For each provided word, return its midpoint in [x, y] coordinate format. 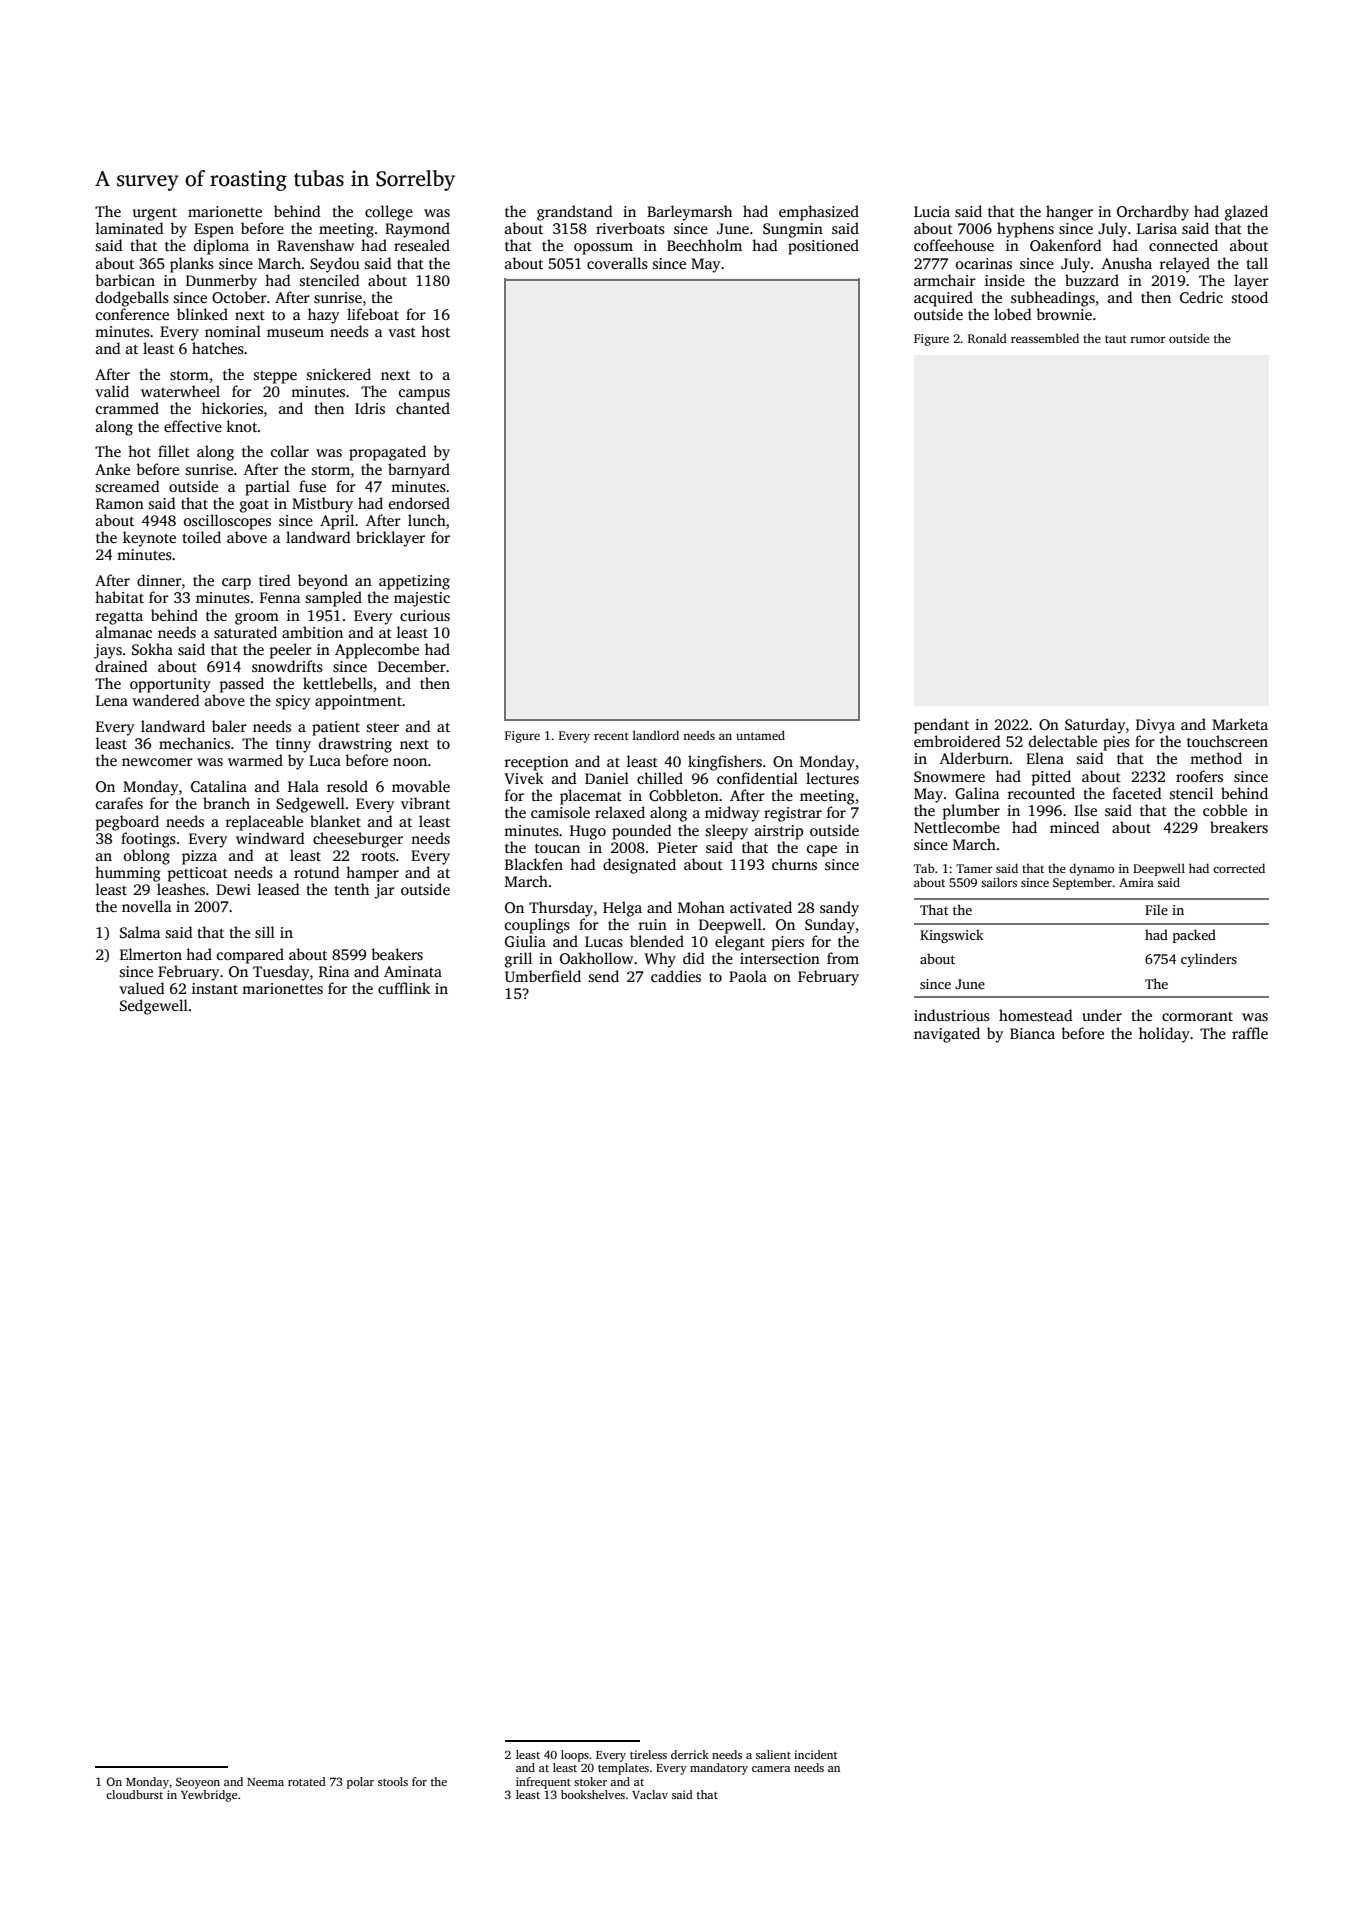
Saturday [1095, 726]
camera [771, 1769]
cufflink [404, 988]
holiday [1164, 1035]
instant [215, 988]
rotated [307, 1781]
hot [139, 451]
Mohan [701, 907]
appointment [358, 702]
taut [1116, 339]
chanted [423, 408]
